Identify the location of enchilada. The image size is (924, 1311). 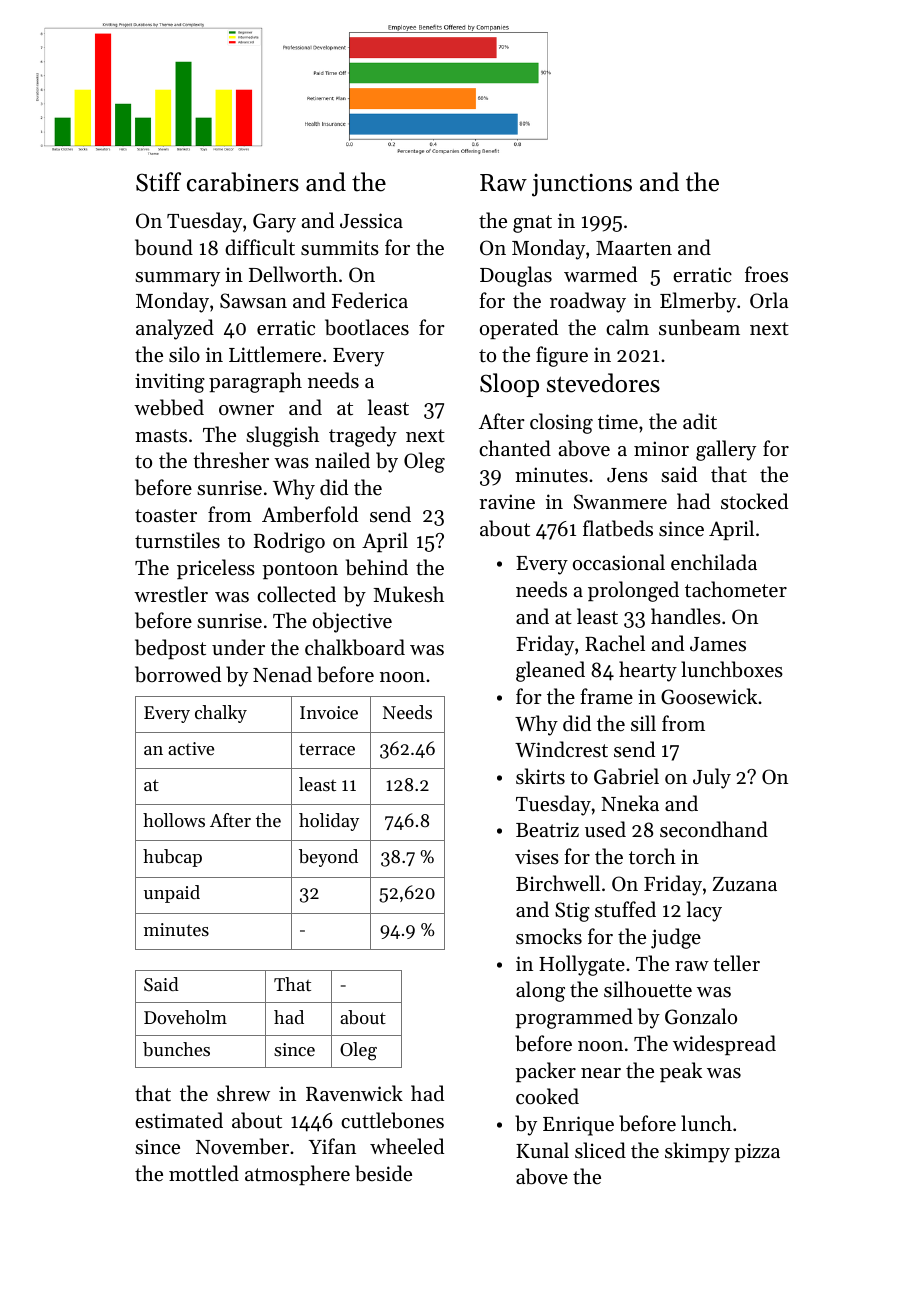
(714, 562).
